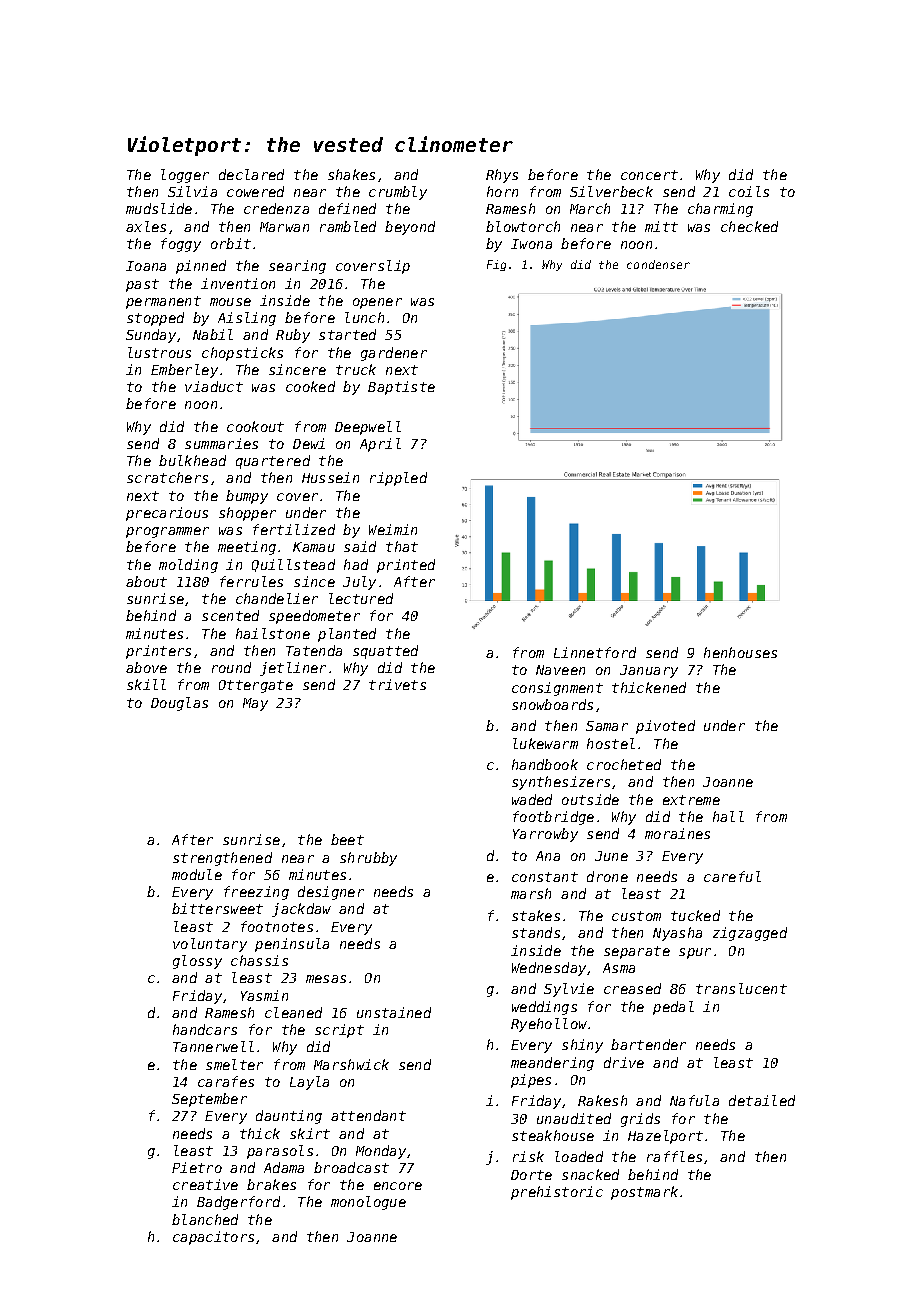 This screenshot has height=1314, width=924. Describe the element at coordinates (502, 176) in the screenshot. I see `Rhys` at that location.
